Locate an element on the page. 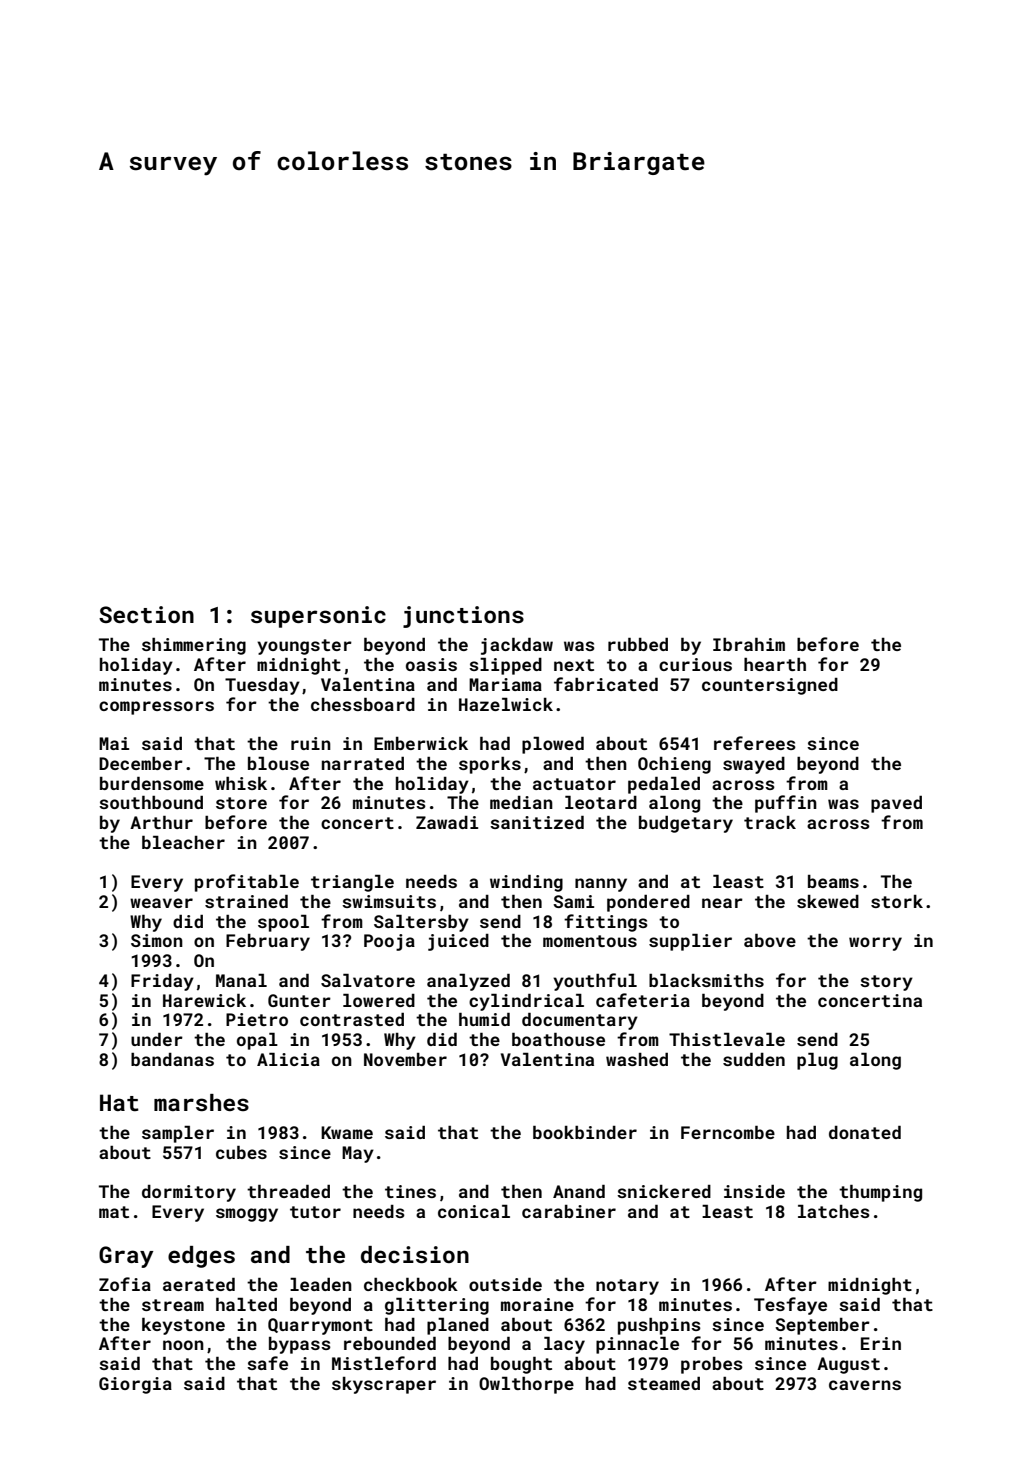 The width and height of the page is (1034, 1469). sporks is located at coordinates (490, 765).
